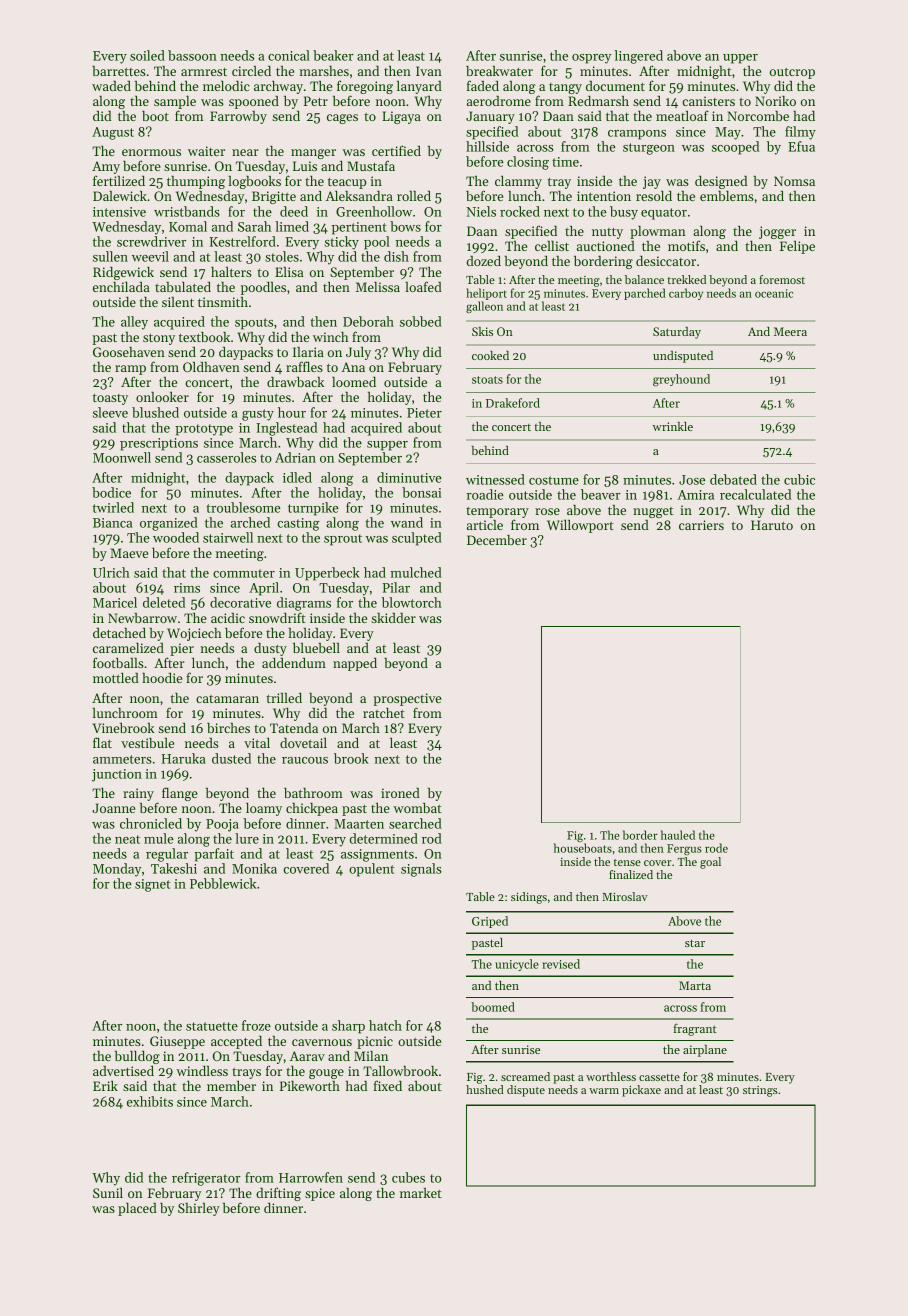 The image size is (908, 1316). I want to click on worthless, so click(611, 1076).
